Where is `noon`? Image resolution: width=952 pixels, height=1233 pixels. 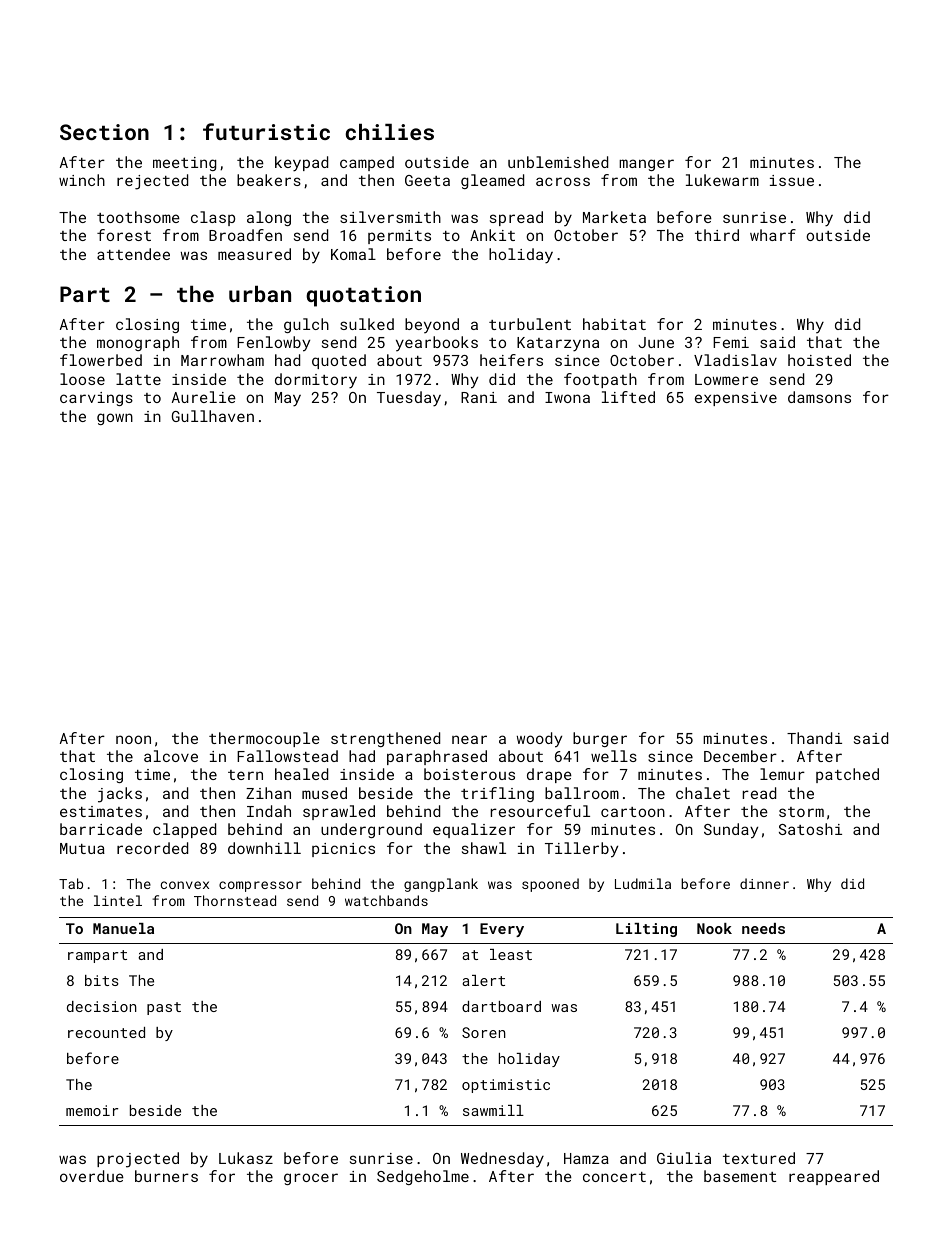 noon is located at coordinates (133, 739).
